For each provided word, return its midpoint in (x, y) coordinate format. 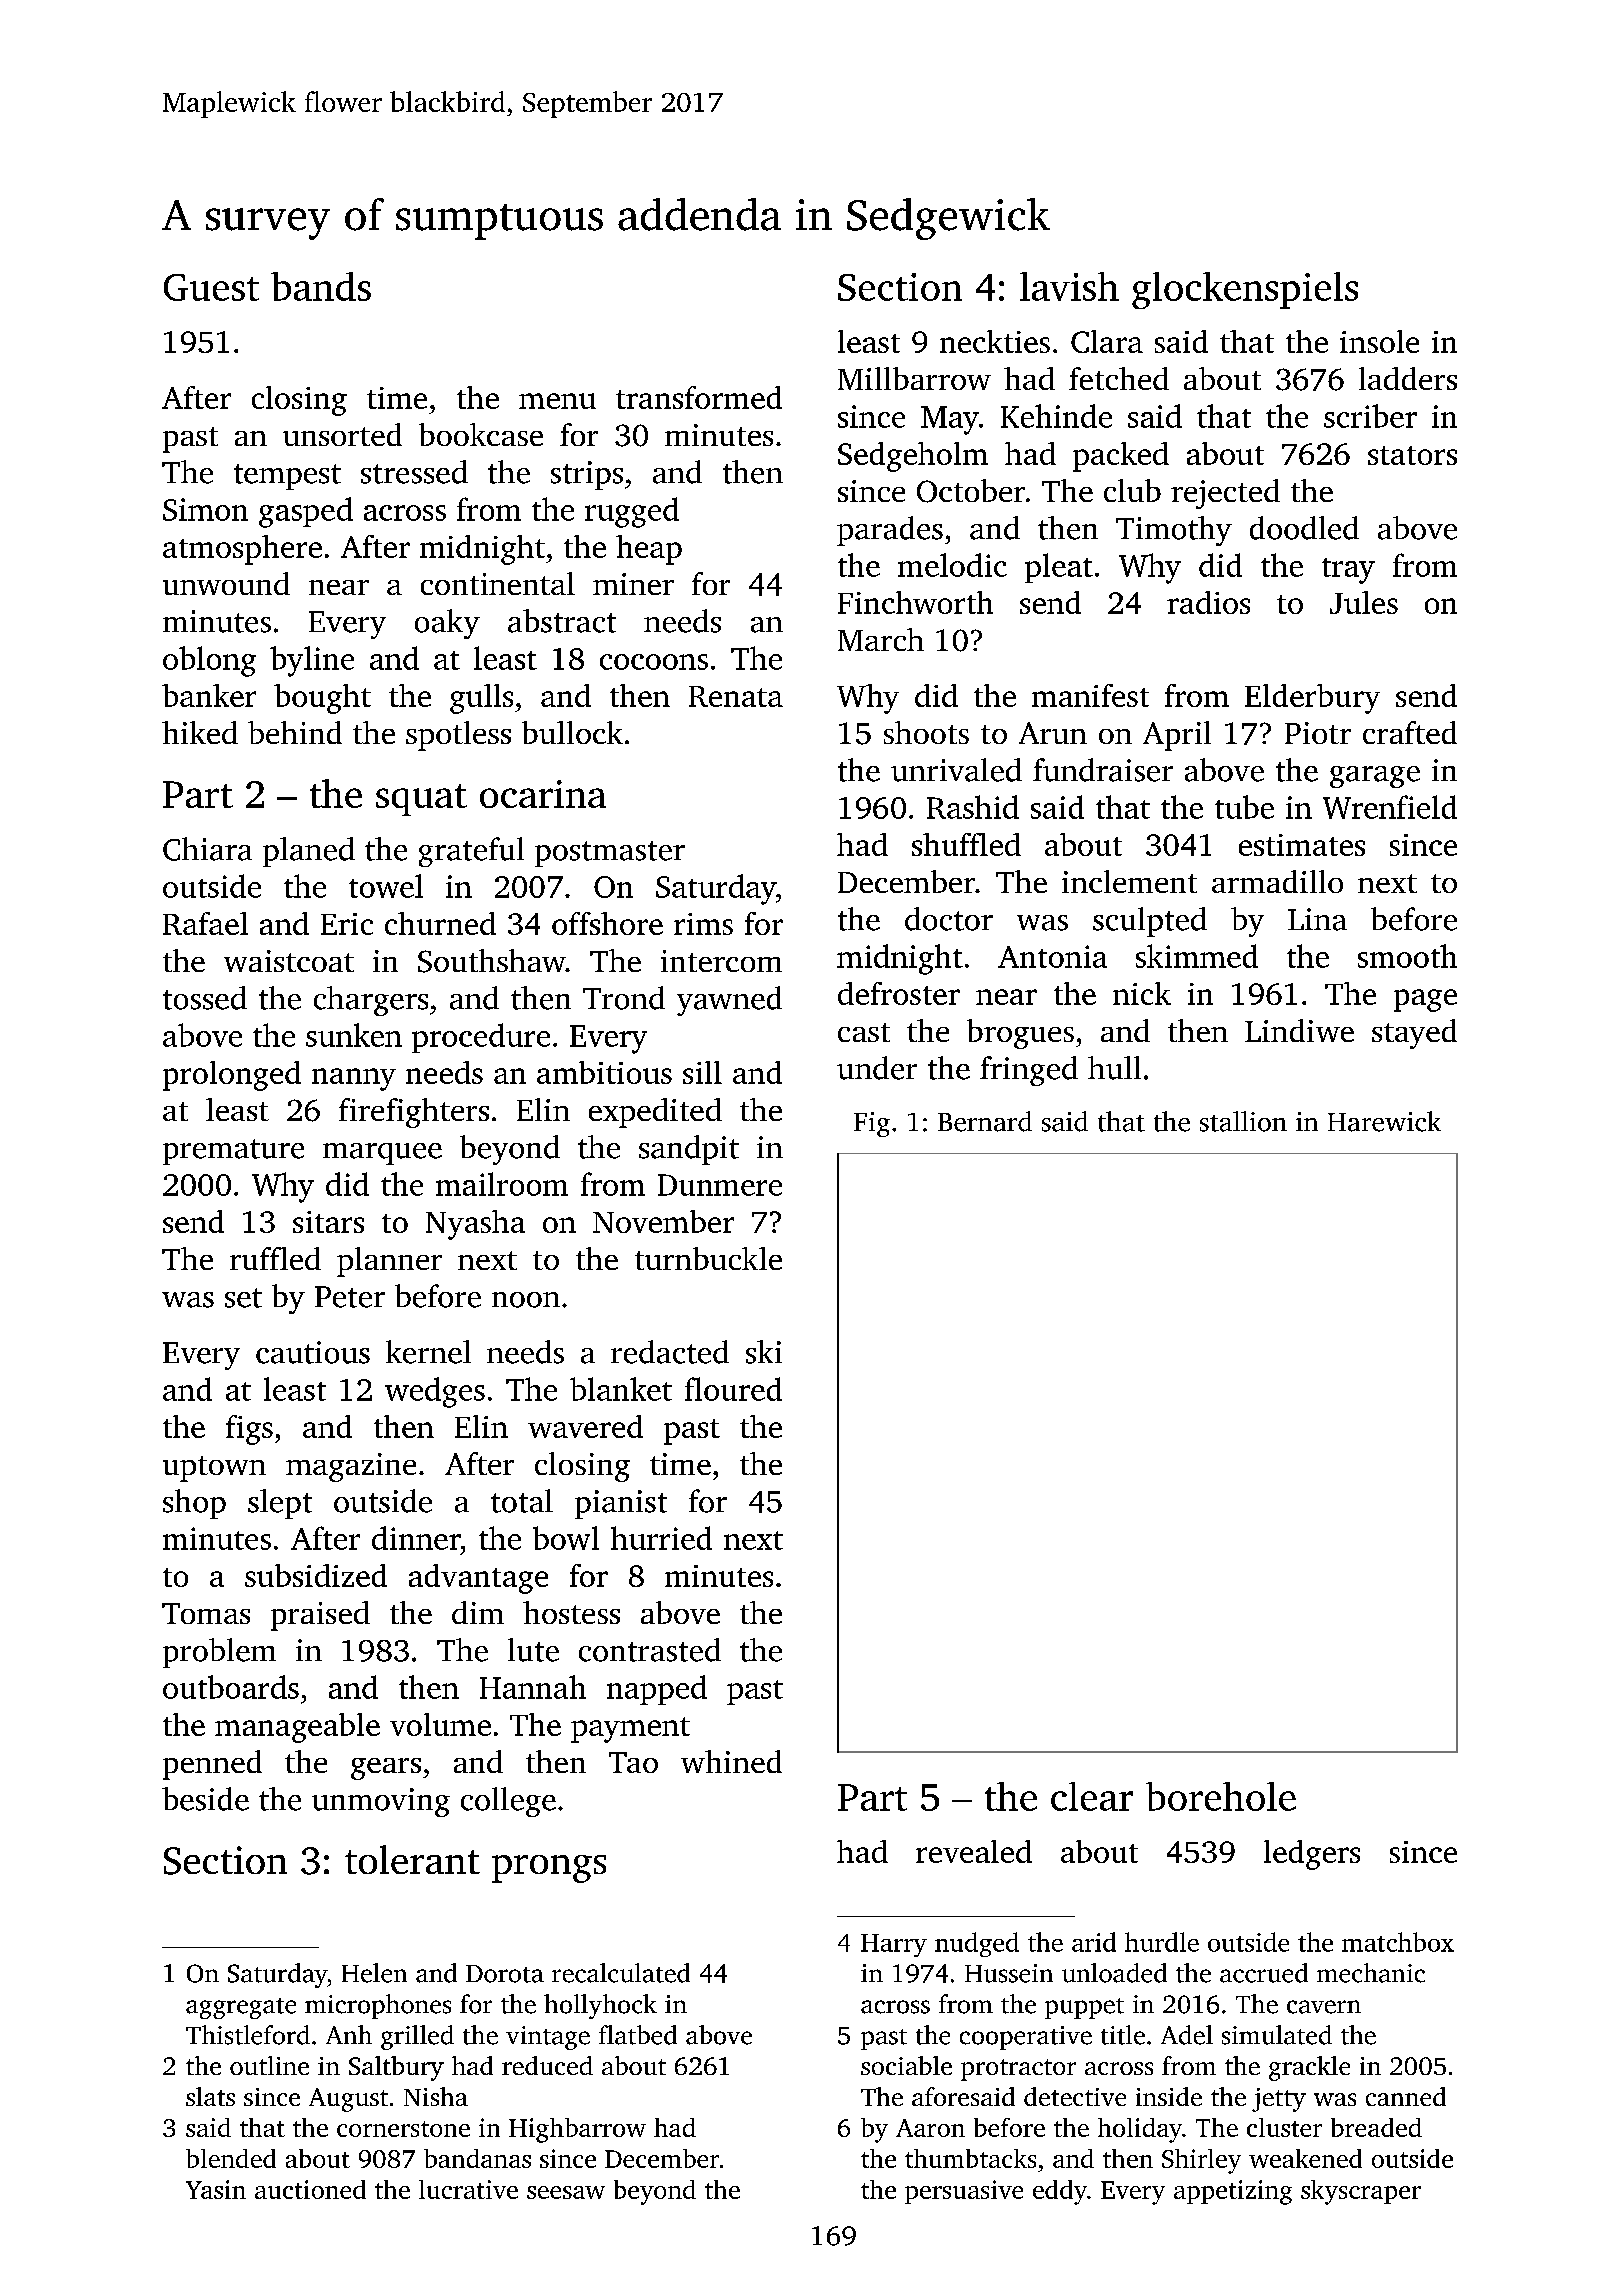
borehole (1221, 1796)
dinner (416, 1538)
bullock (572, 732)
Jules (1364, 602)
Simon (205, 509)
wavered (585, 1426)
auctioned (310, 2189)
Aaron (930, 2128)
